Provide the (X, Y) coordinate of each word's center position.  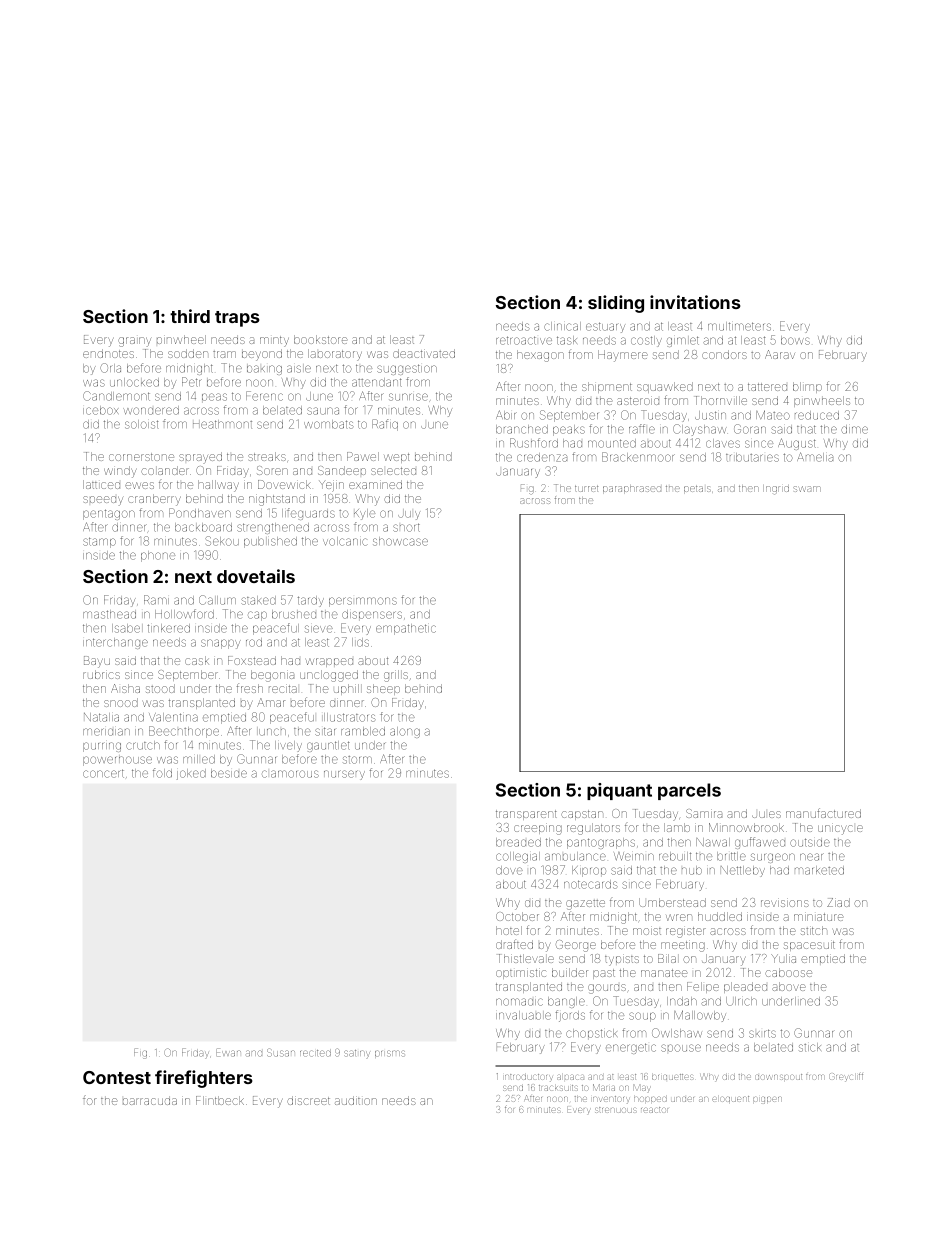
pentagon (109, 514)
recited (315, 1053)
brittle (731, 856)
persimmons (363, 602)
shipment (607, 387)
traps (237, 319)
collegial (518, 857)
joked (191, 774)
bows (795, 340)
